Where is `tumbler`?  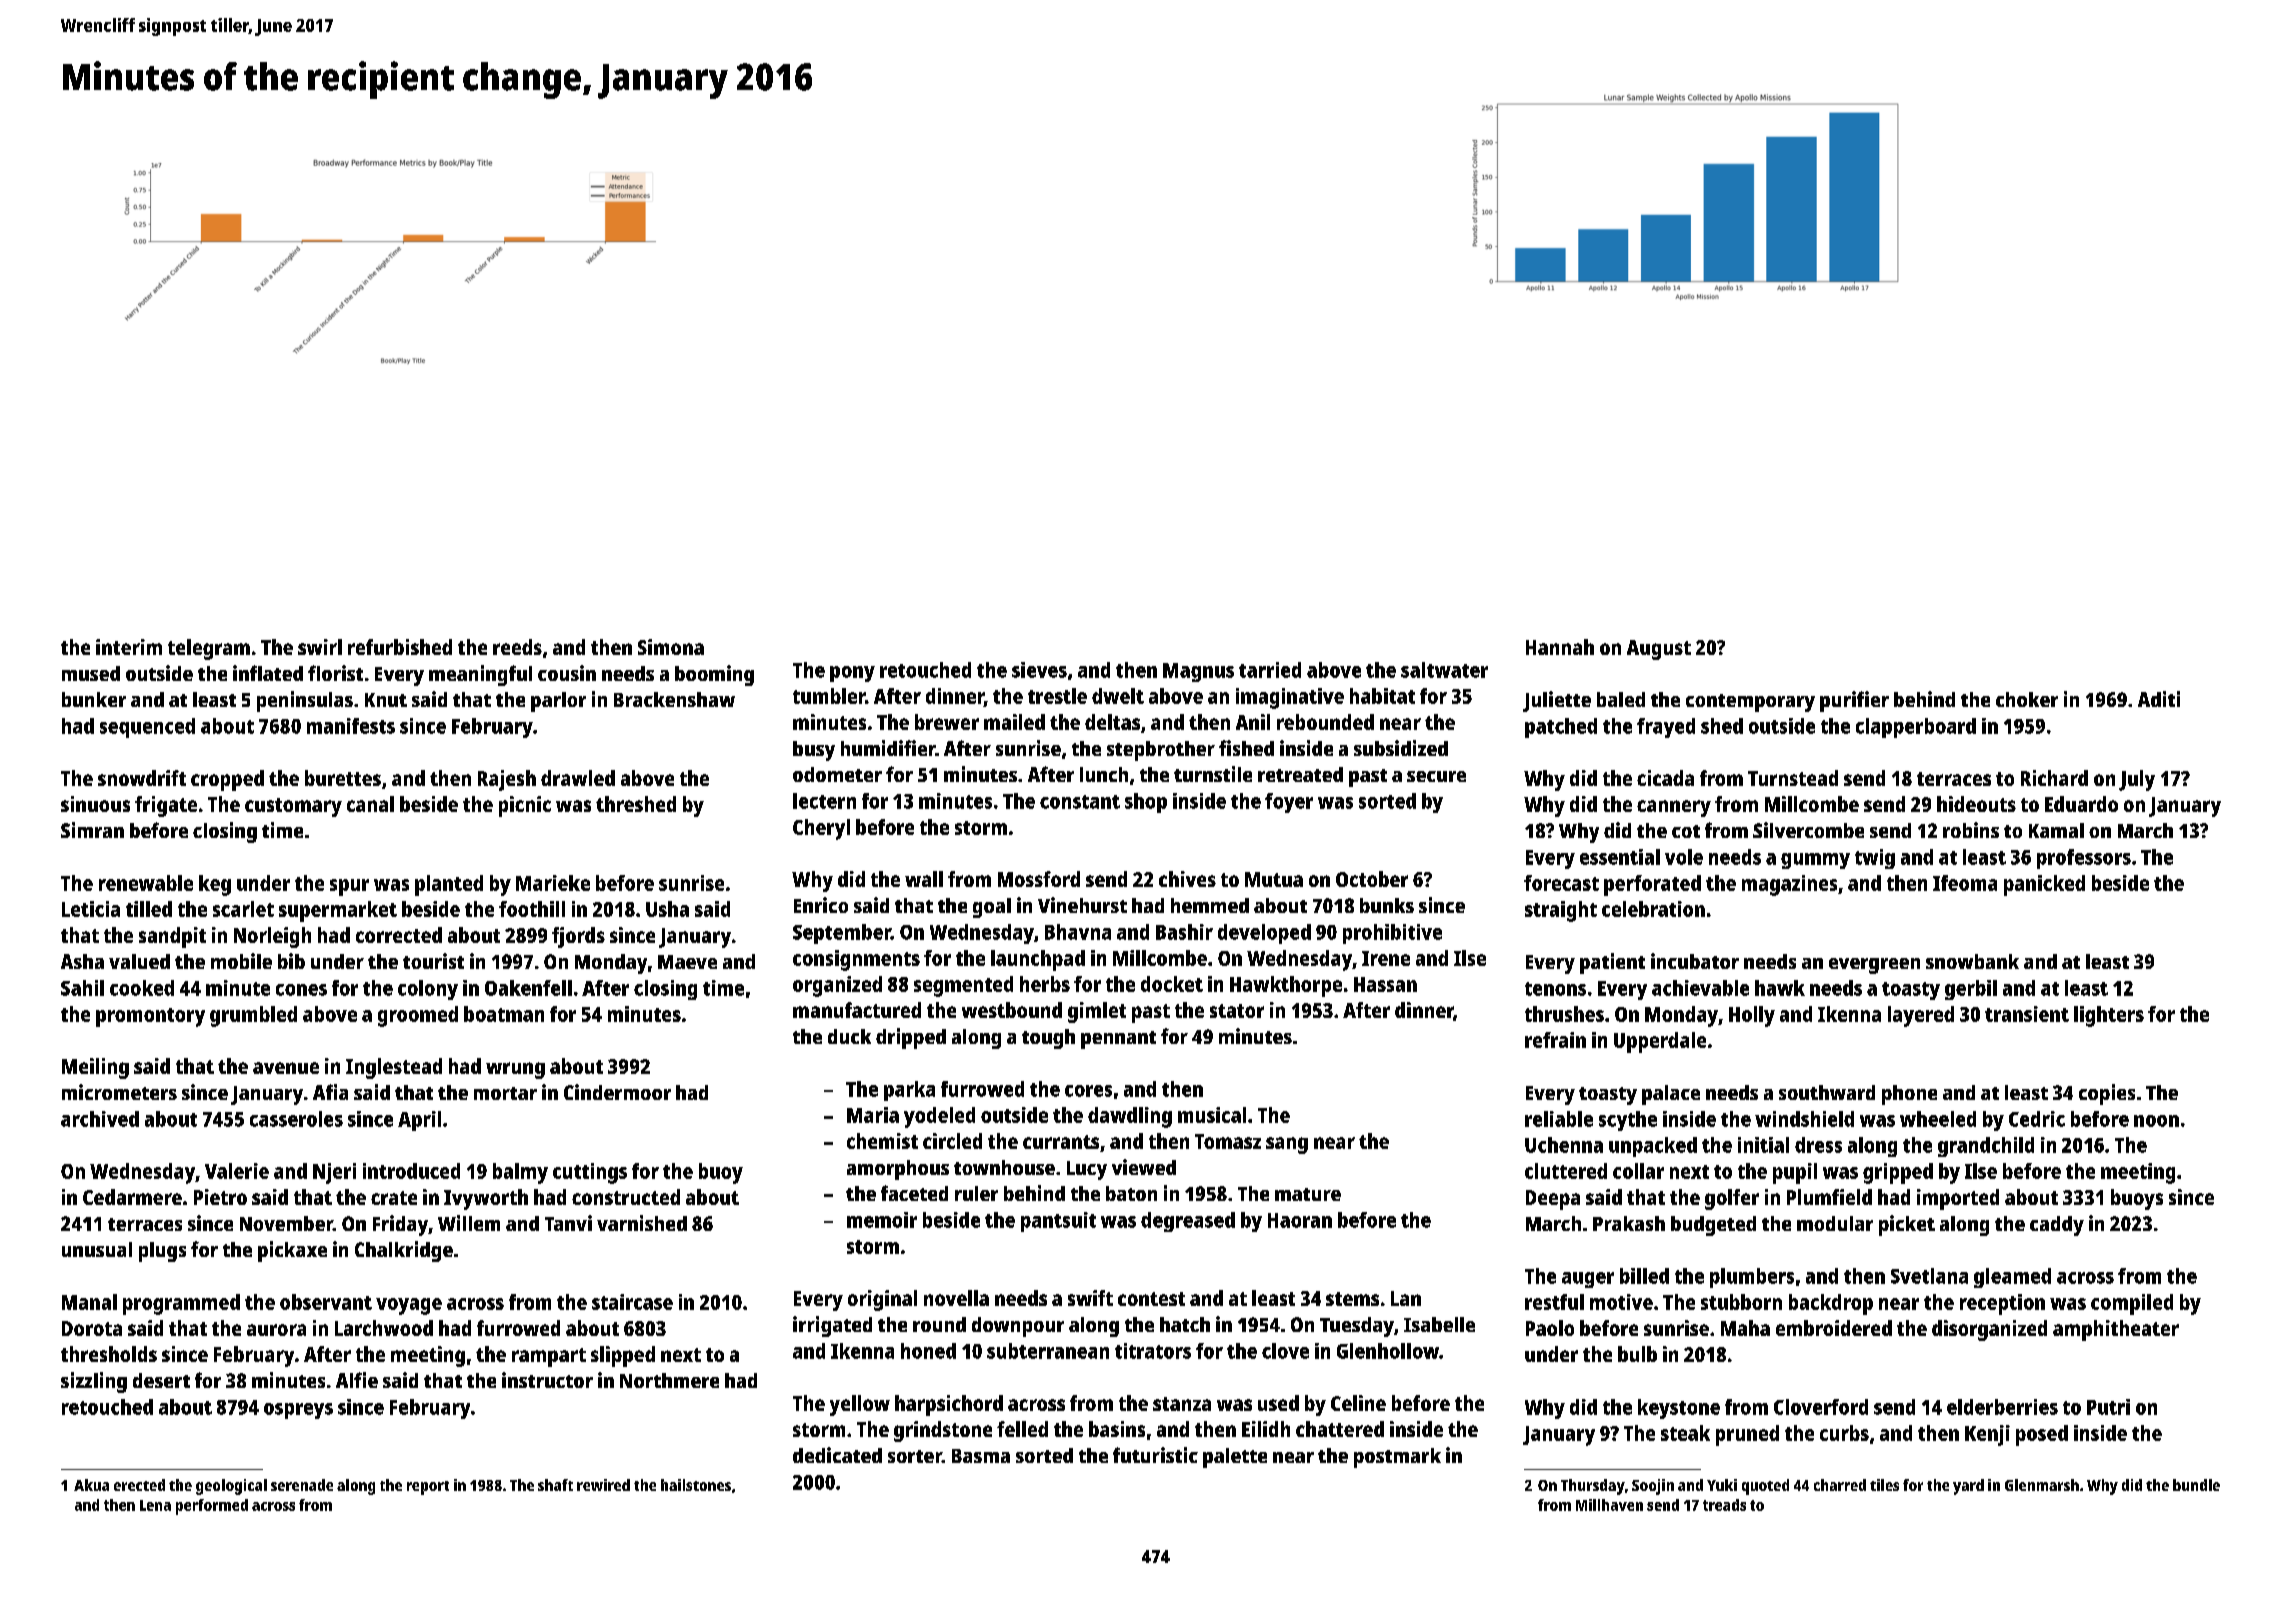
tumbler is located at coordinates (829, 696).
